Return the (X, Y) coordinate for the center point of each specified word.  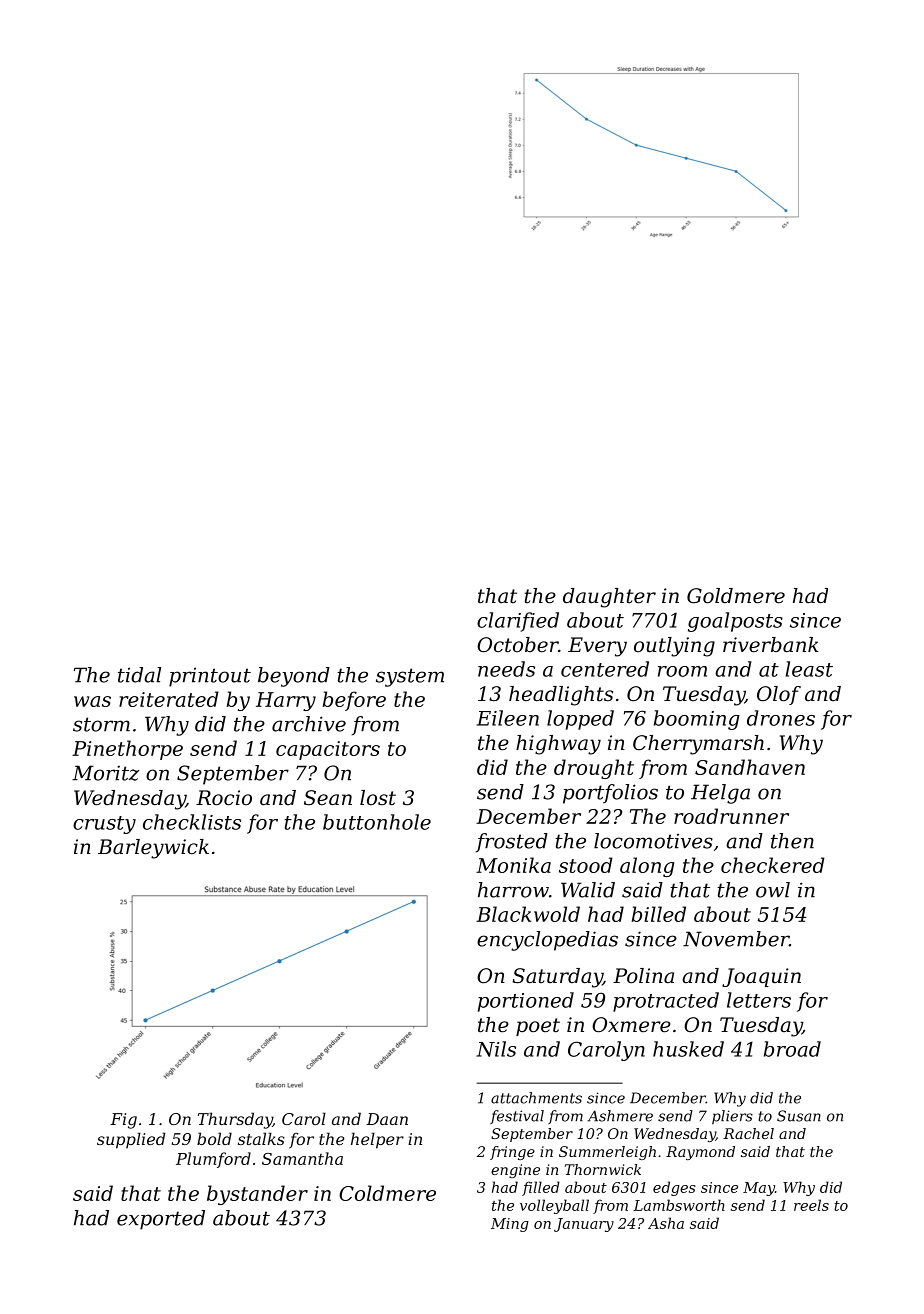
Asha (666, 1223)
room (682, 671)
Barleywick (153, 849)
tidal (139, 675)
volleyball (554, 1206)
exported (161, 1220)
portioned (526, 1002)
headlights (561, 696)
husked (688, 1049)
